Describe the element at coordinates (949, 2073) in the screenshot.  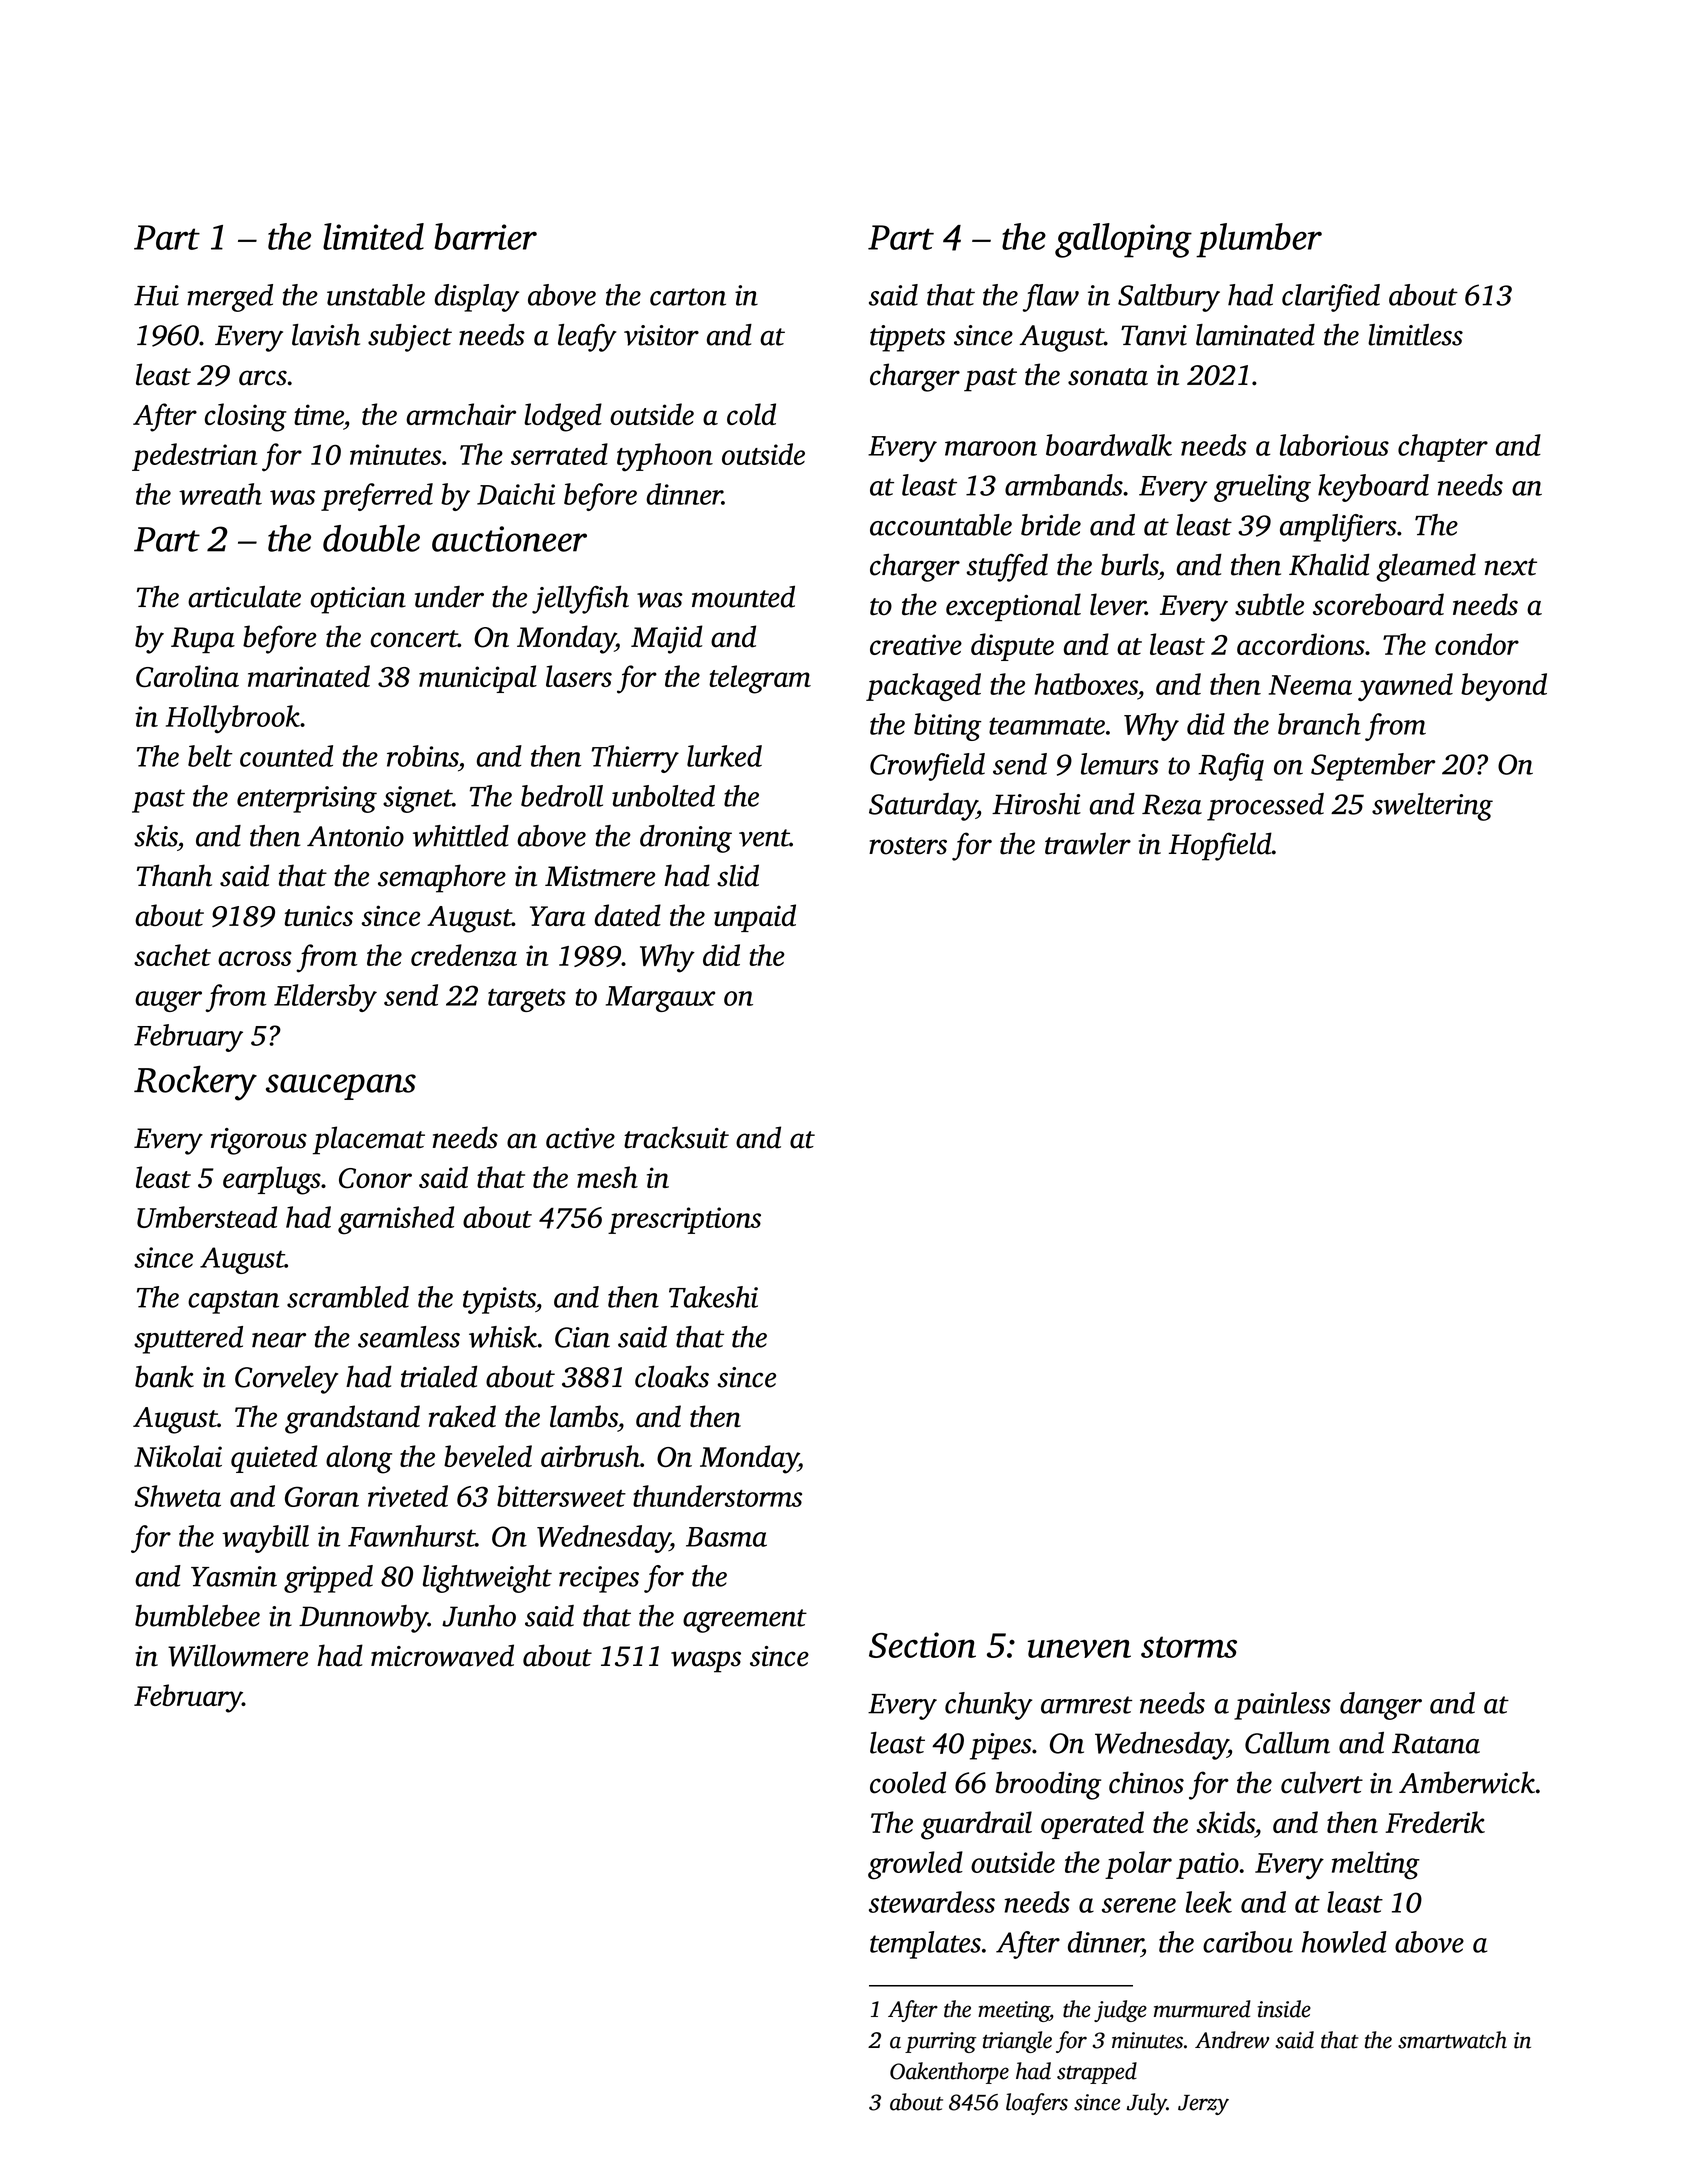
I see `Oakenthorpe` at that location.
